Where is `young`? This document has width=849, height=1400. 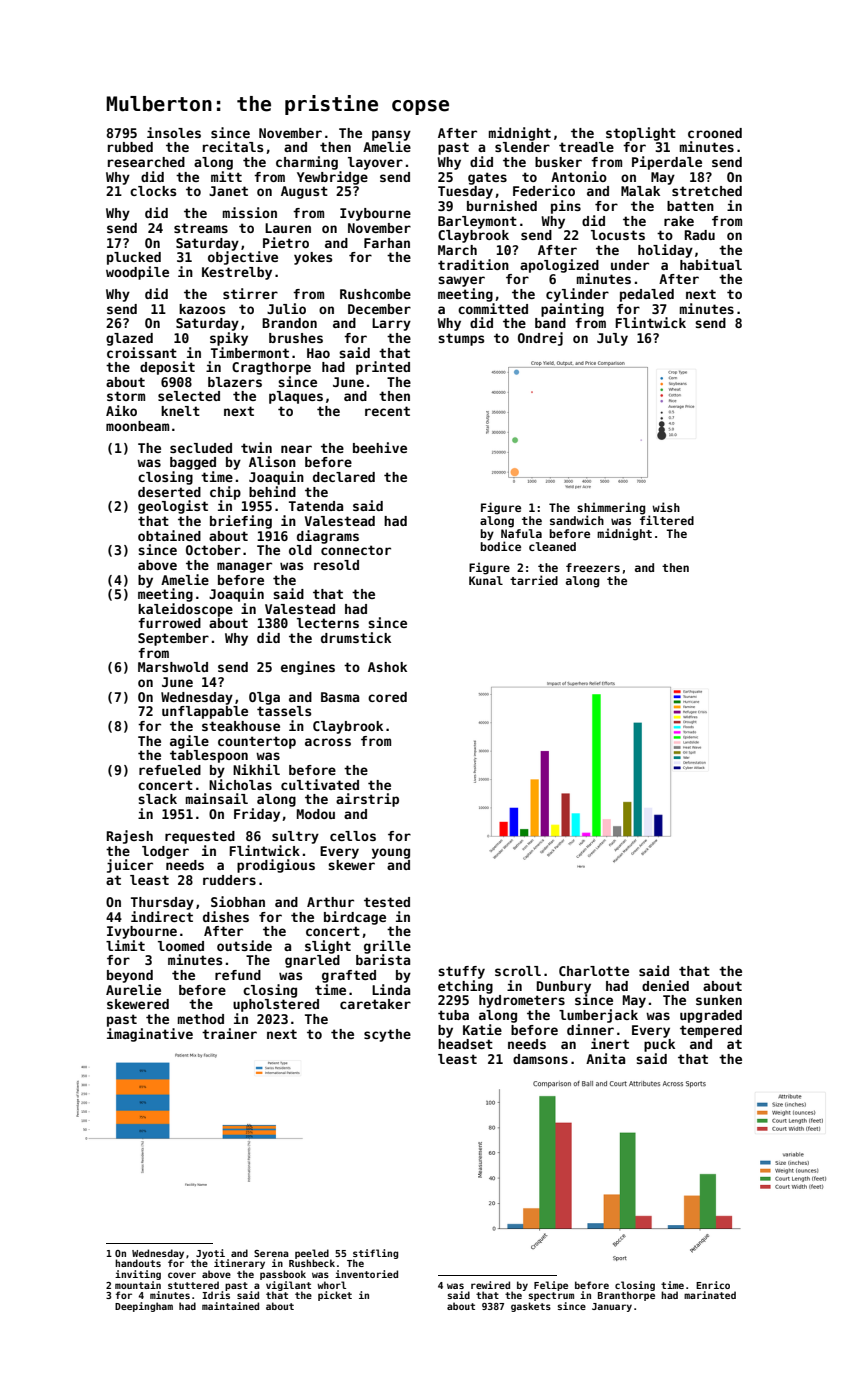
young is located at coordinates (391, 853).
